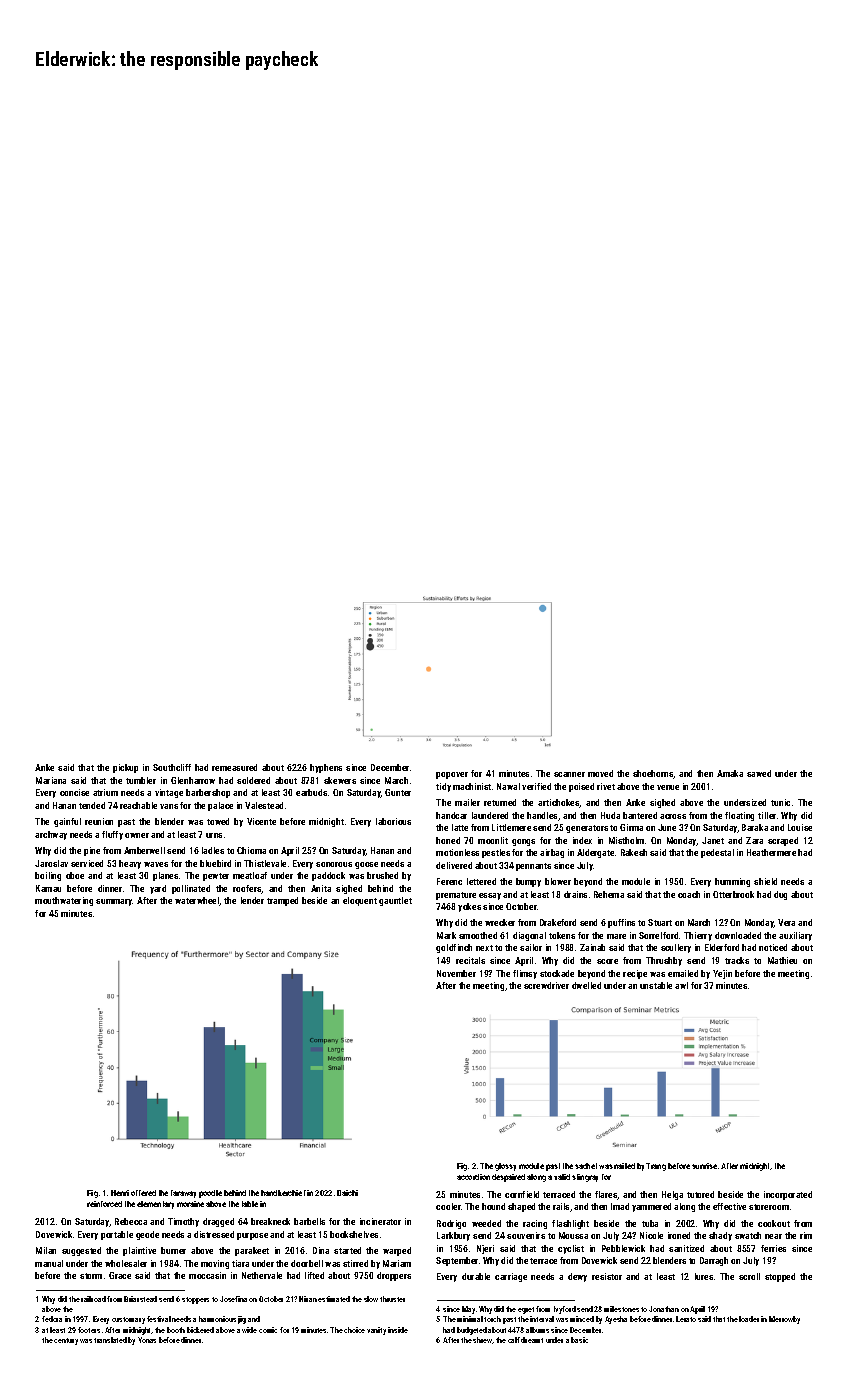 Image resolution: width=849 pixels, height=1400 pixels. Describe the element at coordinates (250, 875) in the screenshot. I see `meatloaf` at that location.
